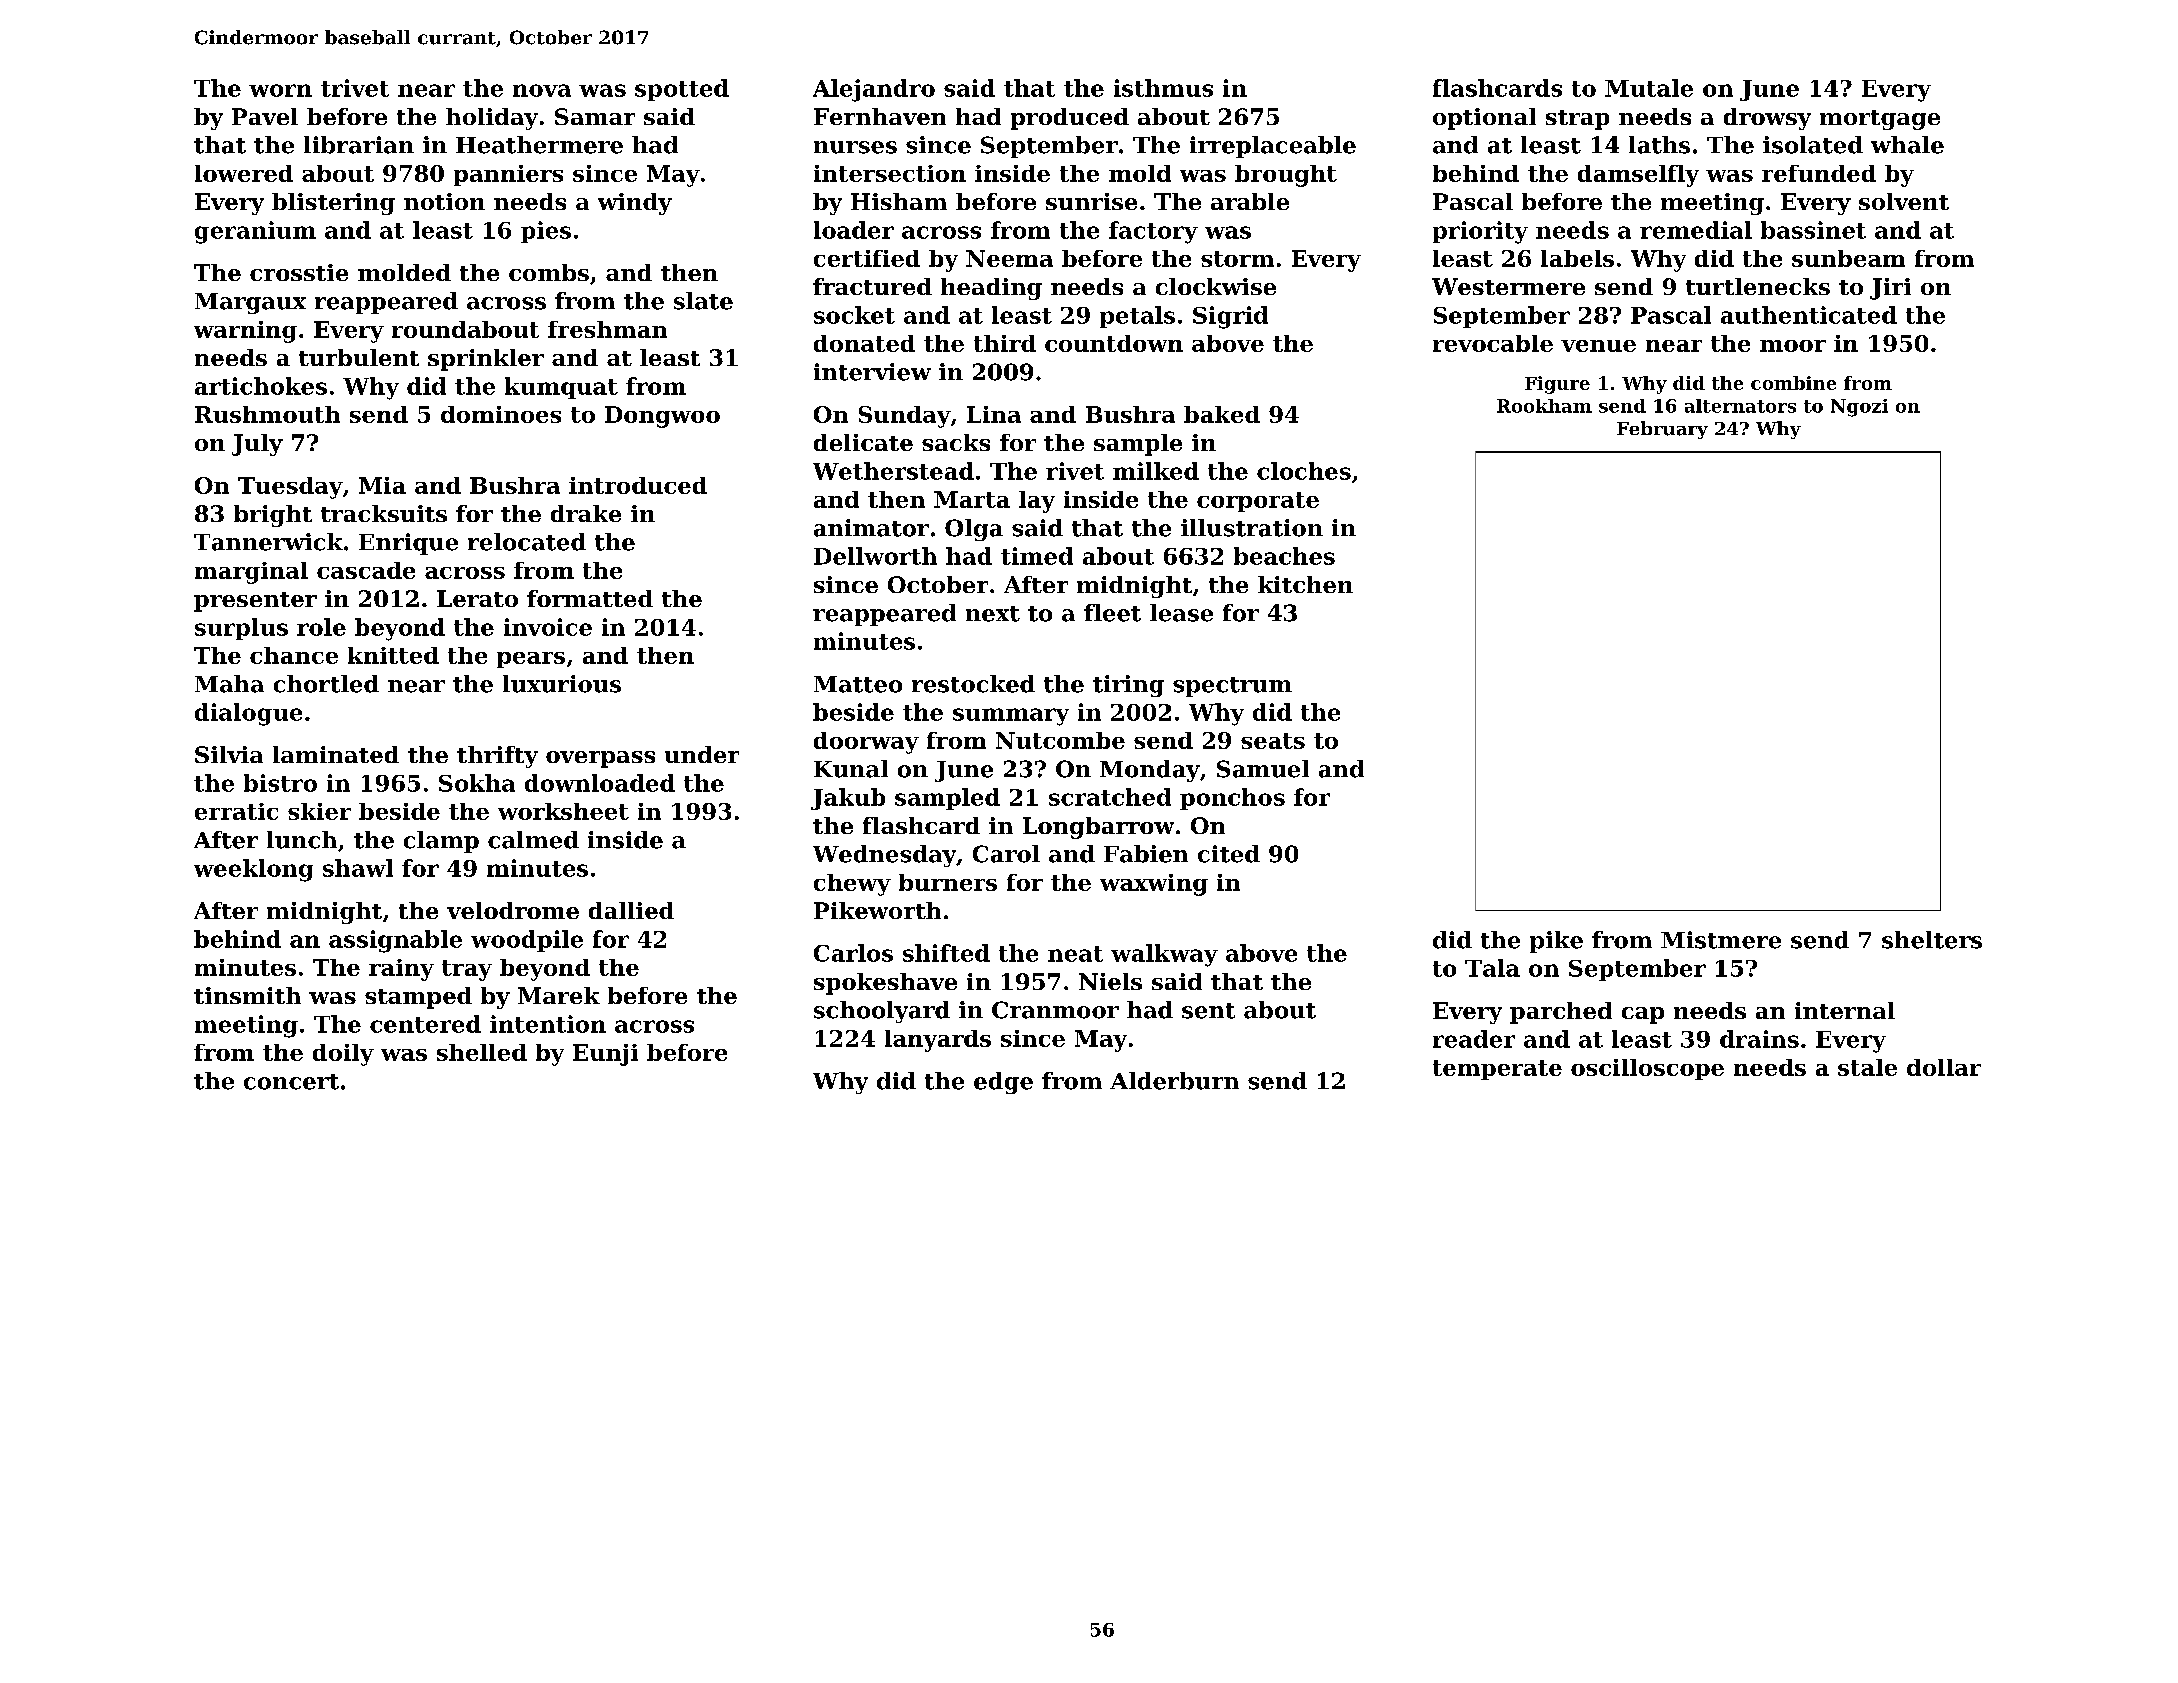 Image resolution: width=2178 pixels, height=1683 pixels. Describe the element at coordinates (501, 414) in the image. I see `dominoes` at that location.
